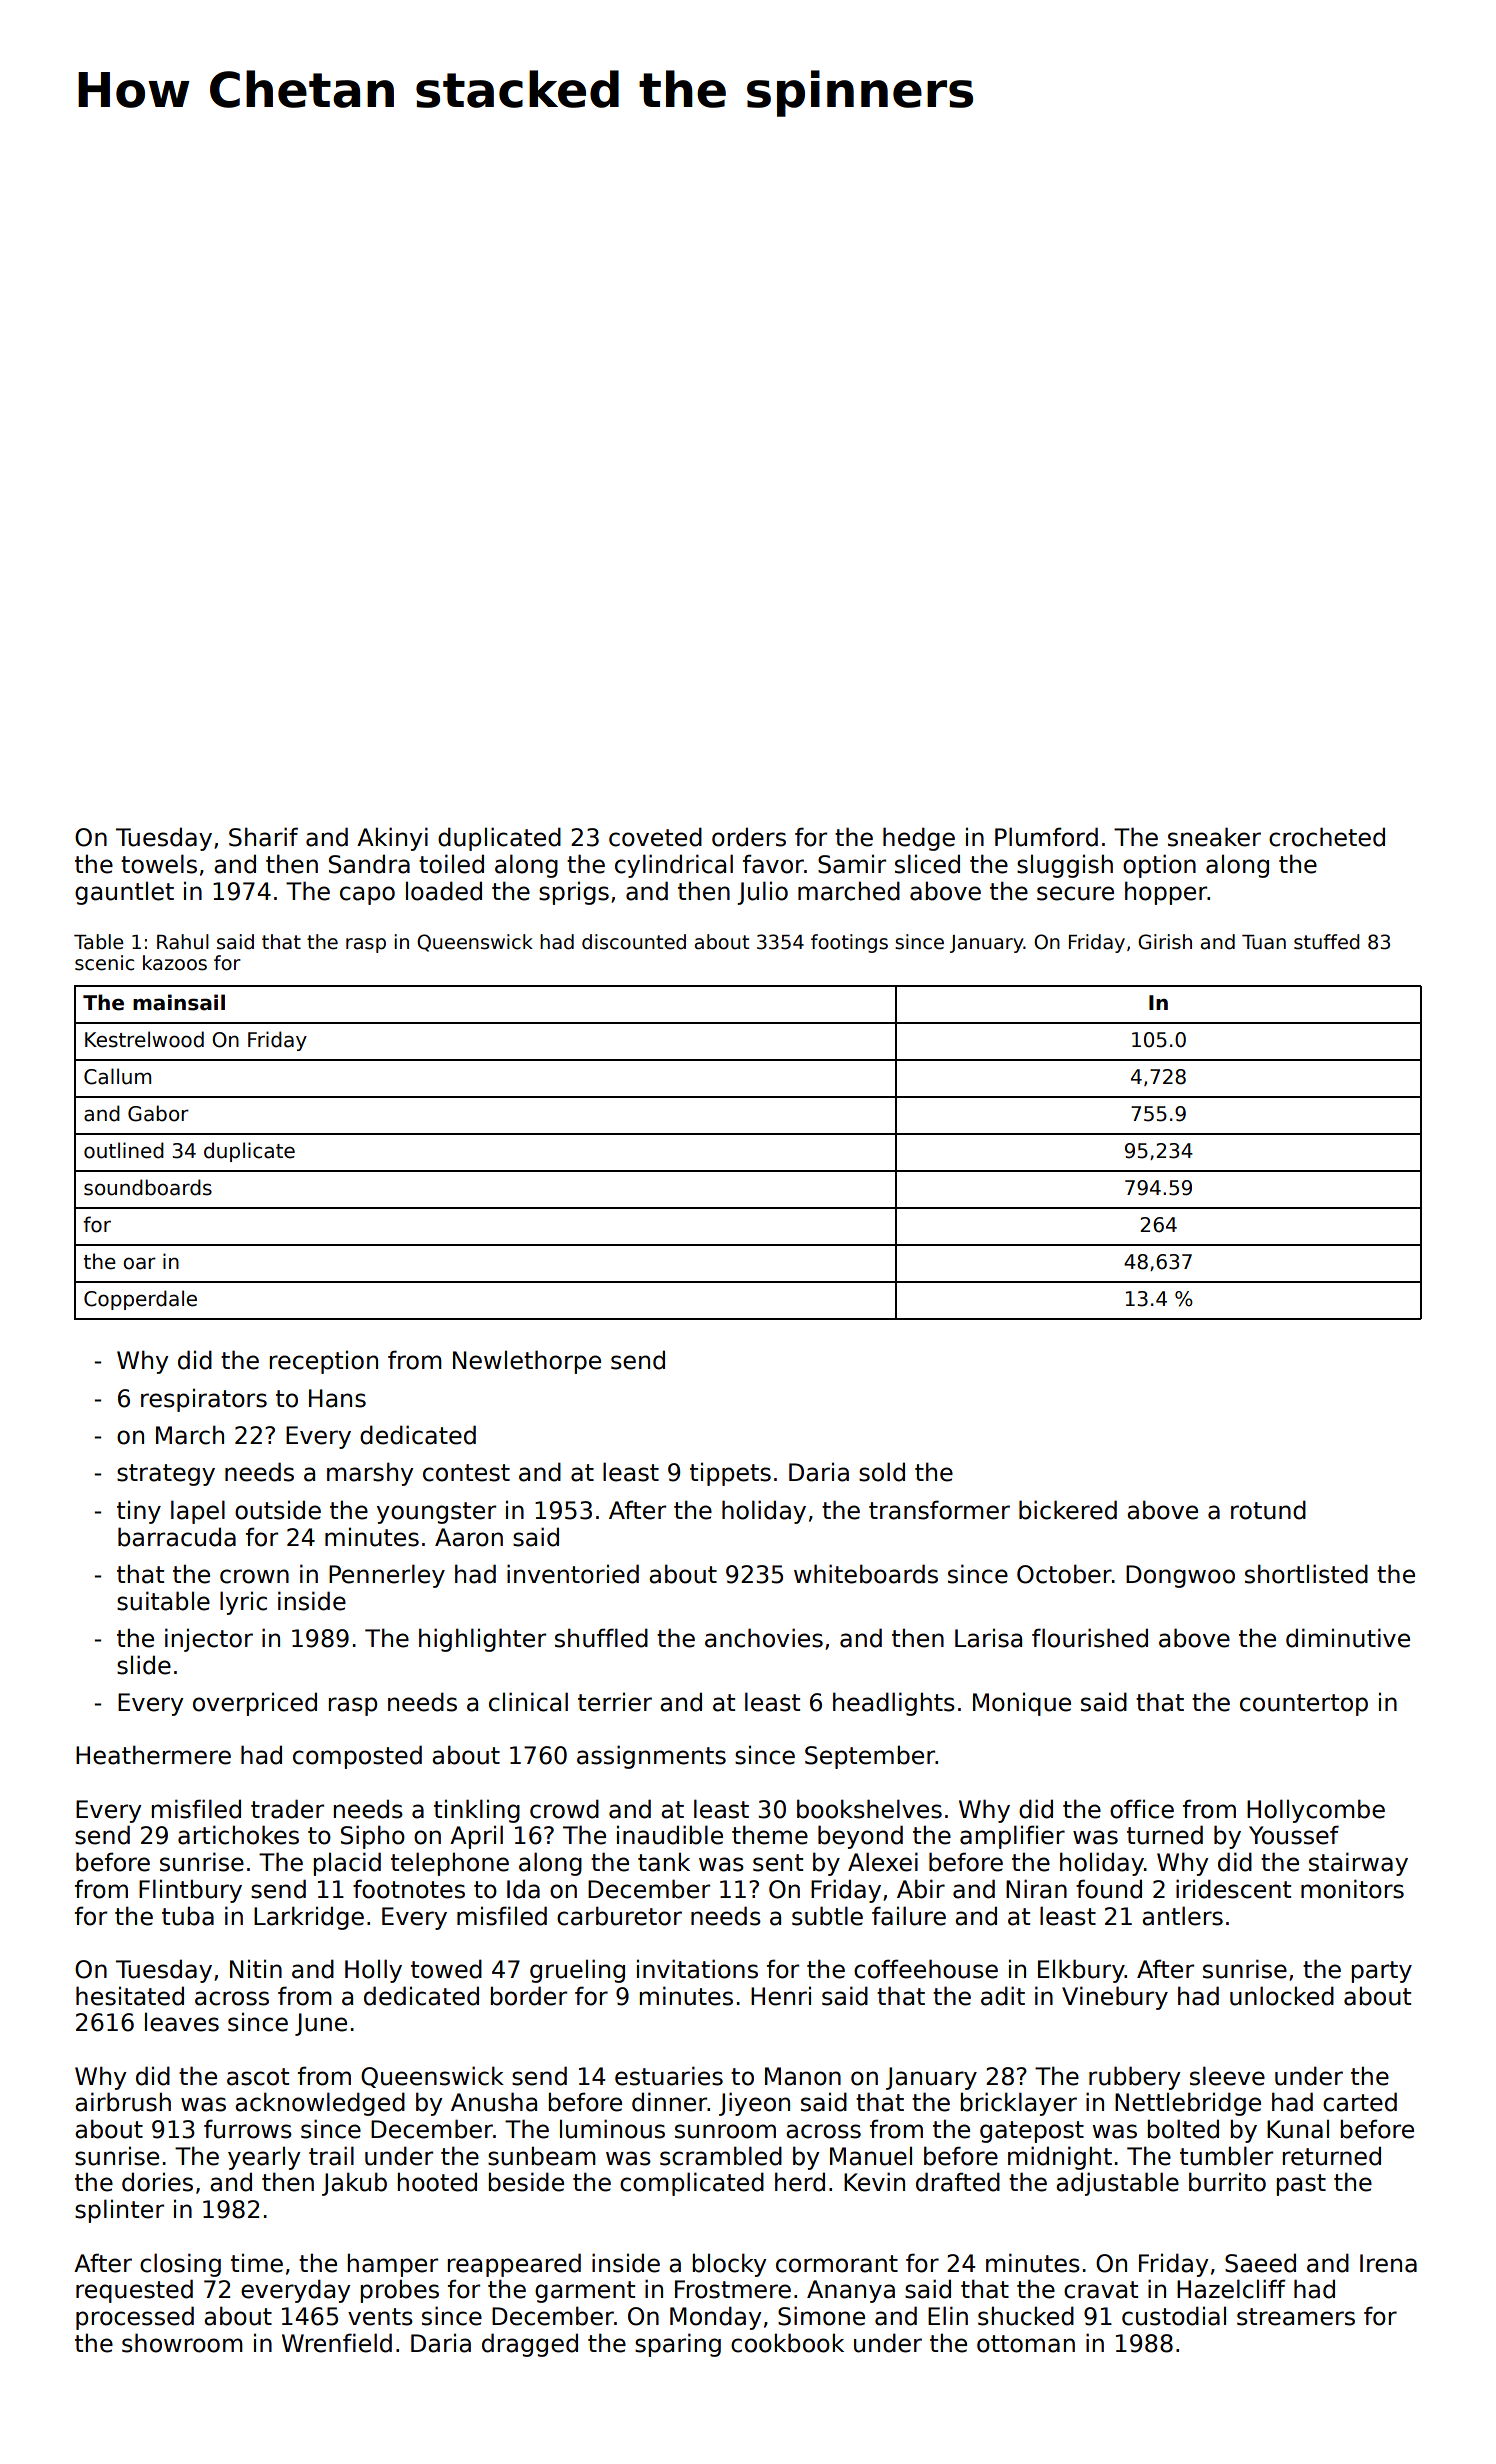 This screenshot has height=2464, width=1496. I want to click on past, so click(1301, 2185).
